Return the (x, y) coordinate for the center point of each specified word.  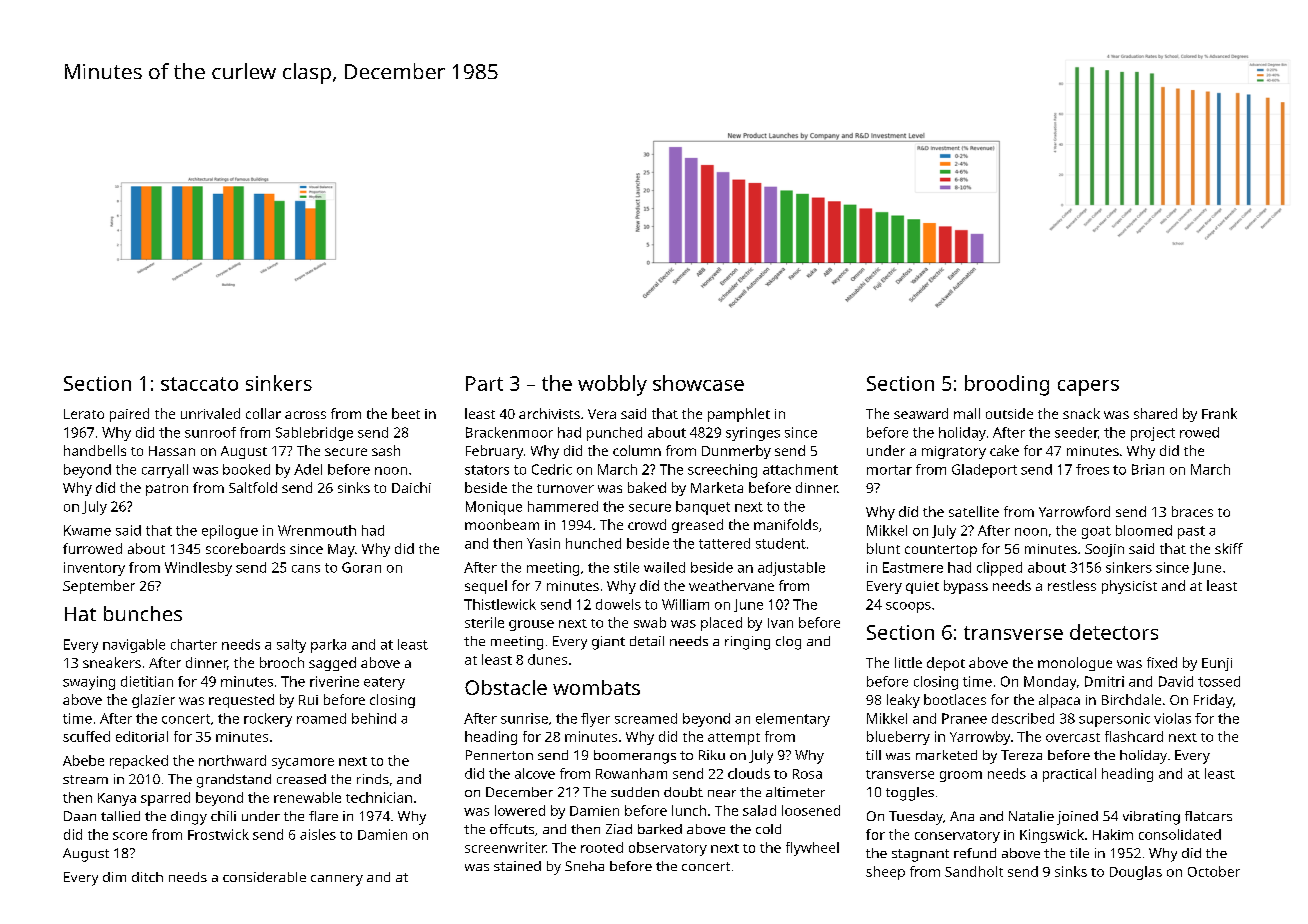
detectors (1114, 632)
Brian (1148, 469)
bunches (143, 613)
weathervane (731, 585)
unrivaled (210, 413)
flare (323, 816)
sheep (885, 873)
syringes (753, 434)
